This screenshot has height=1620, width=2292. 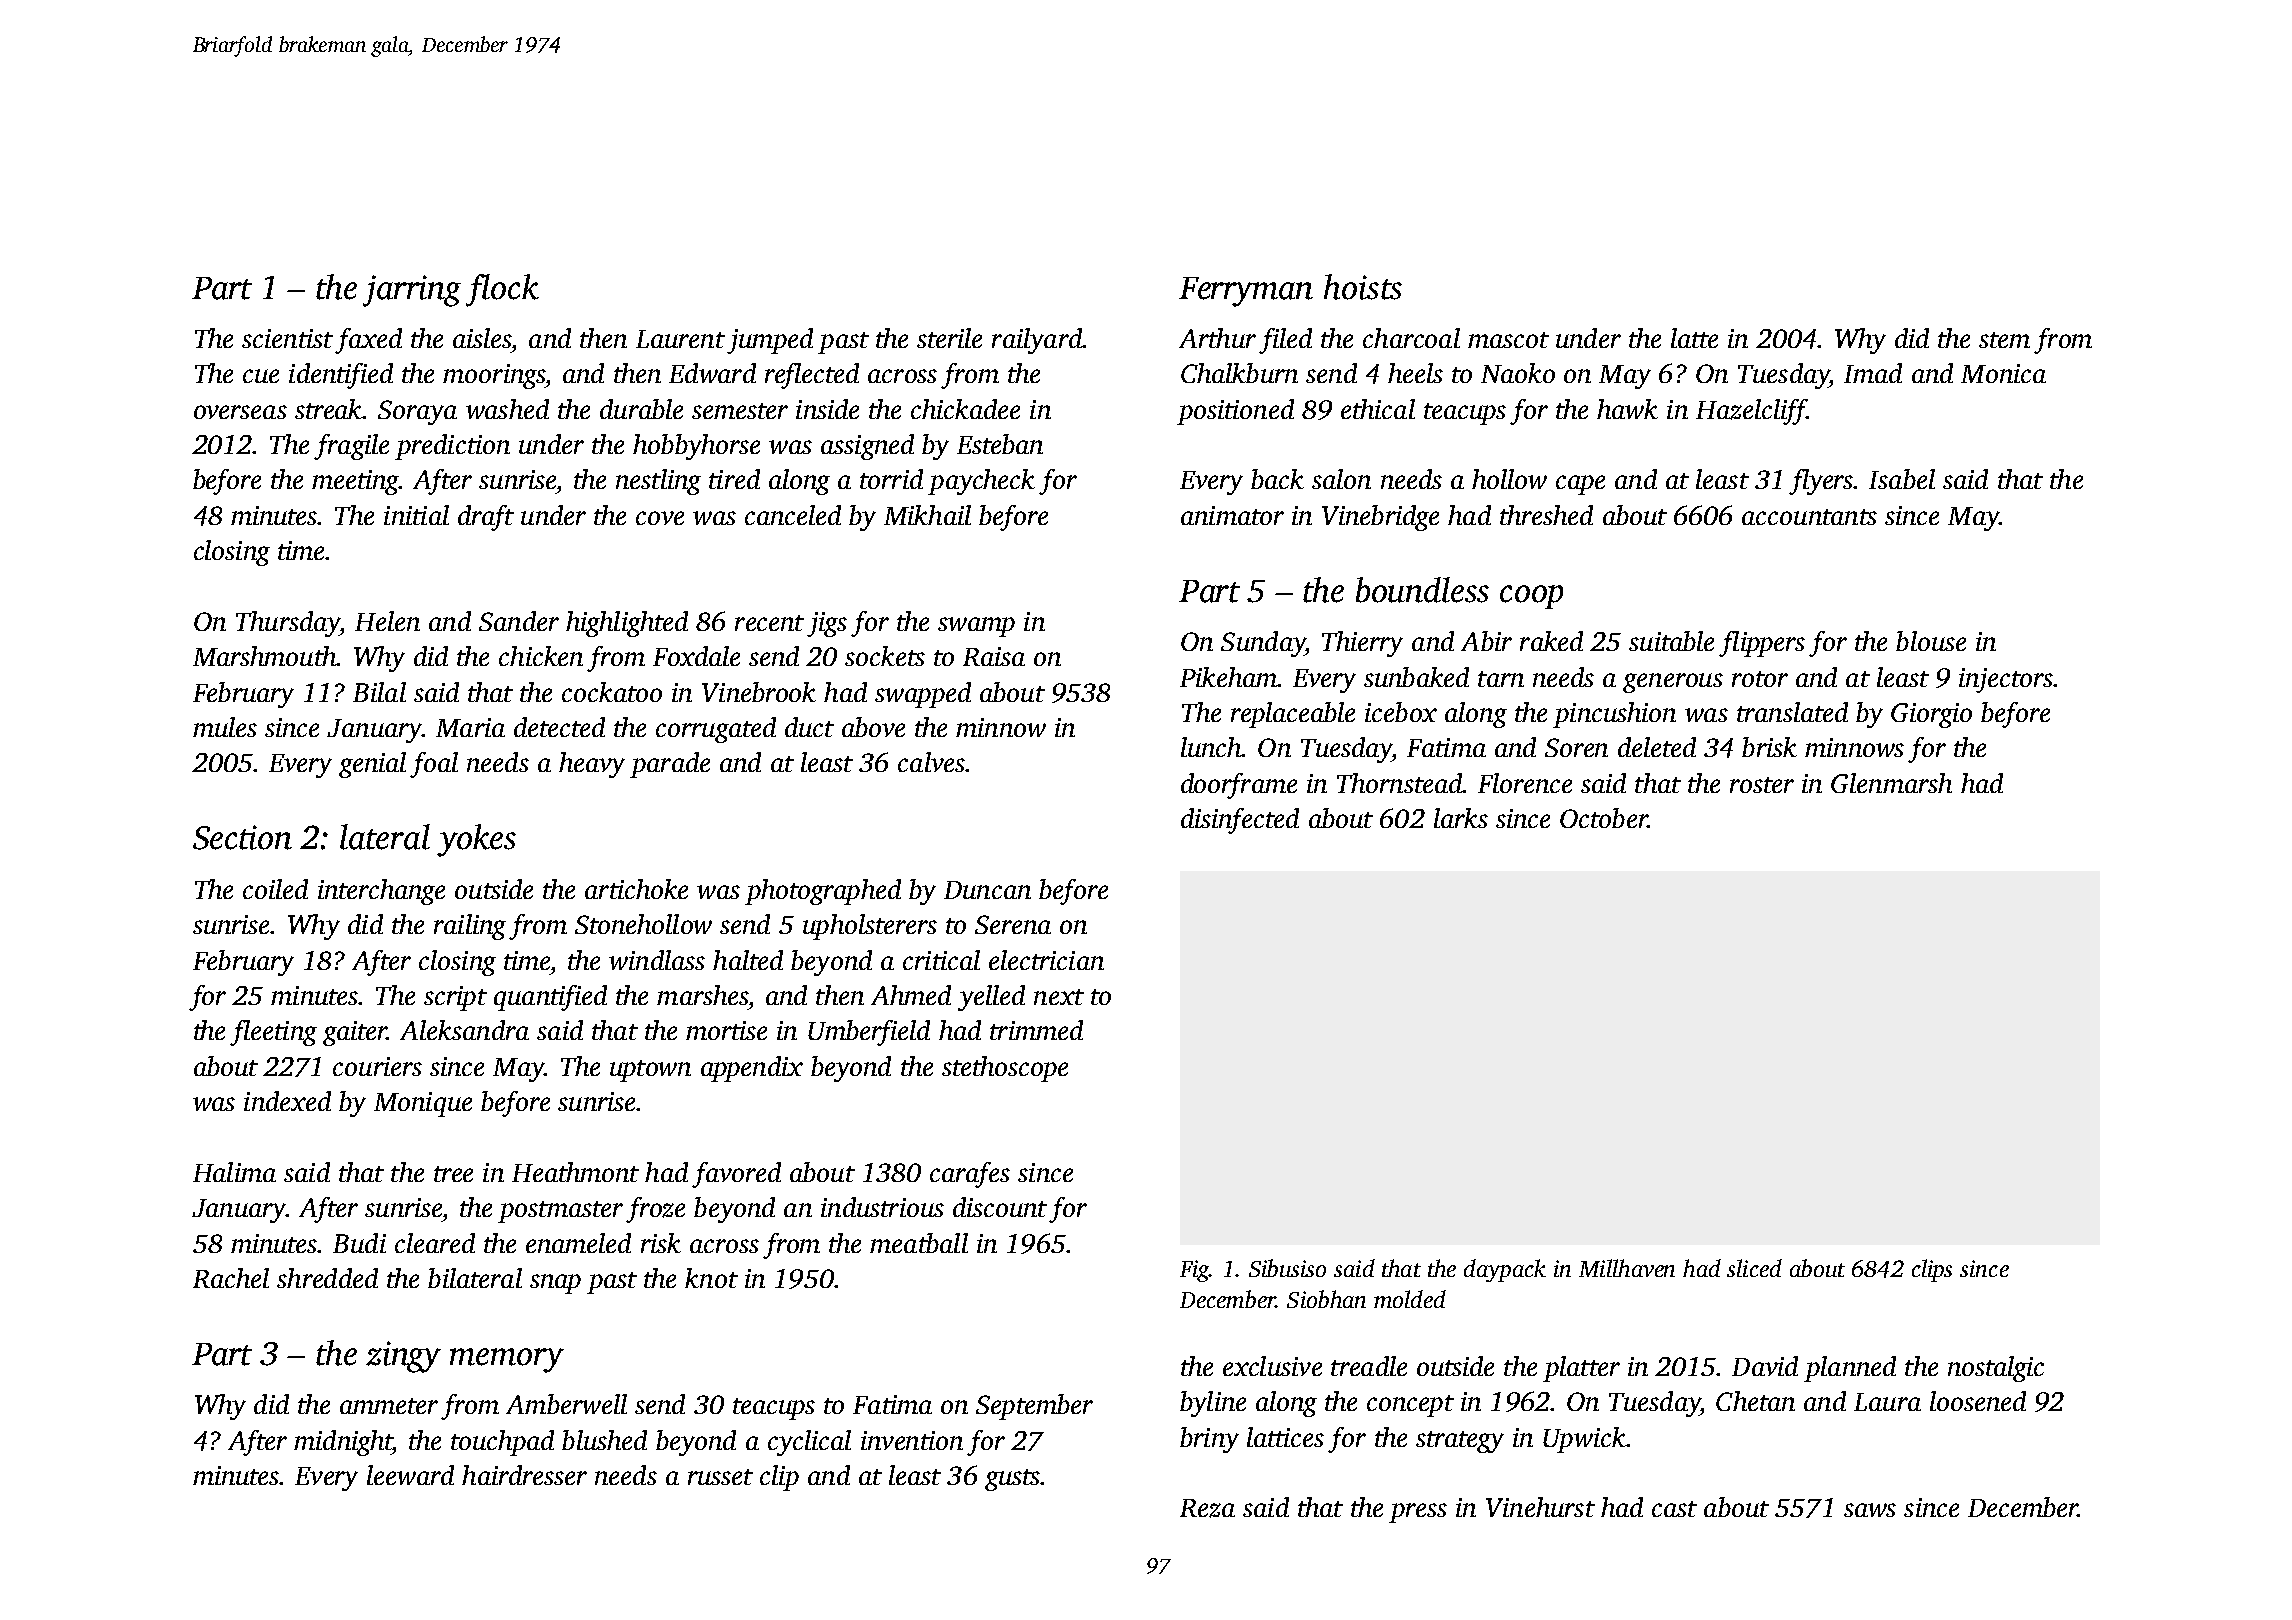 I want to click on leeward, so click(x=410, y=1475).
